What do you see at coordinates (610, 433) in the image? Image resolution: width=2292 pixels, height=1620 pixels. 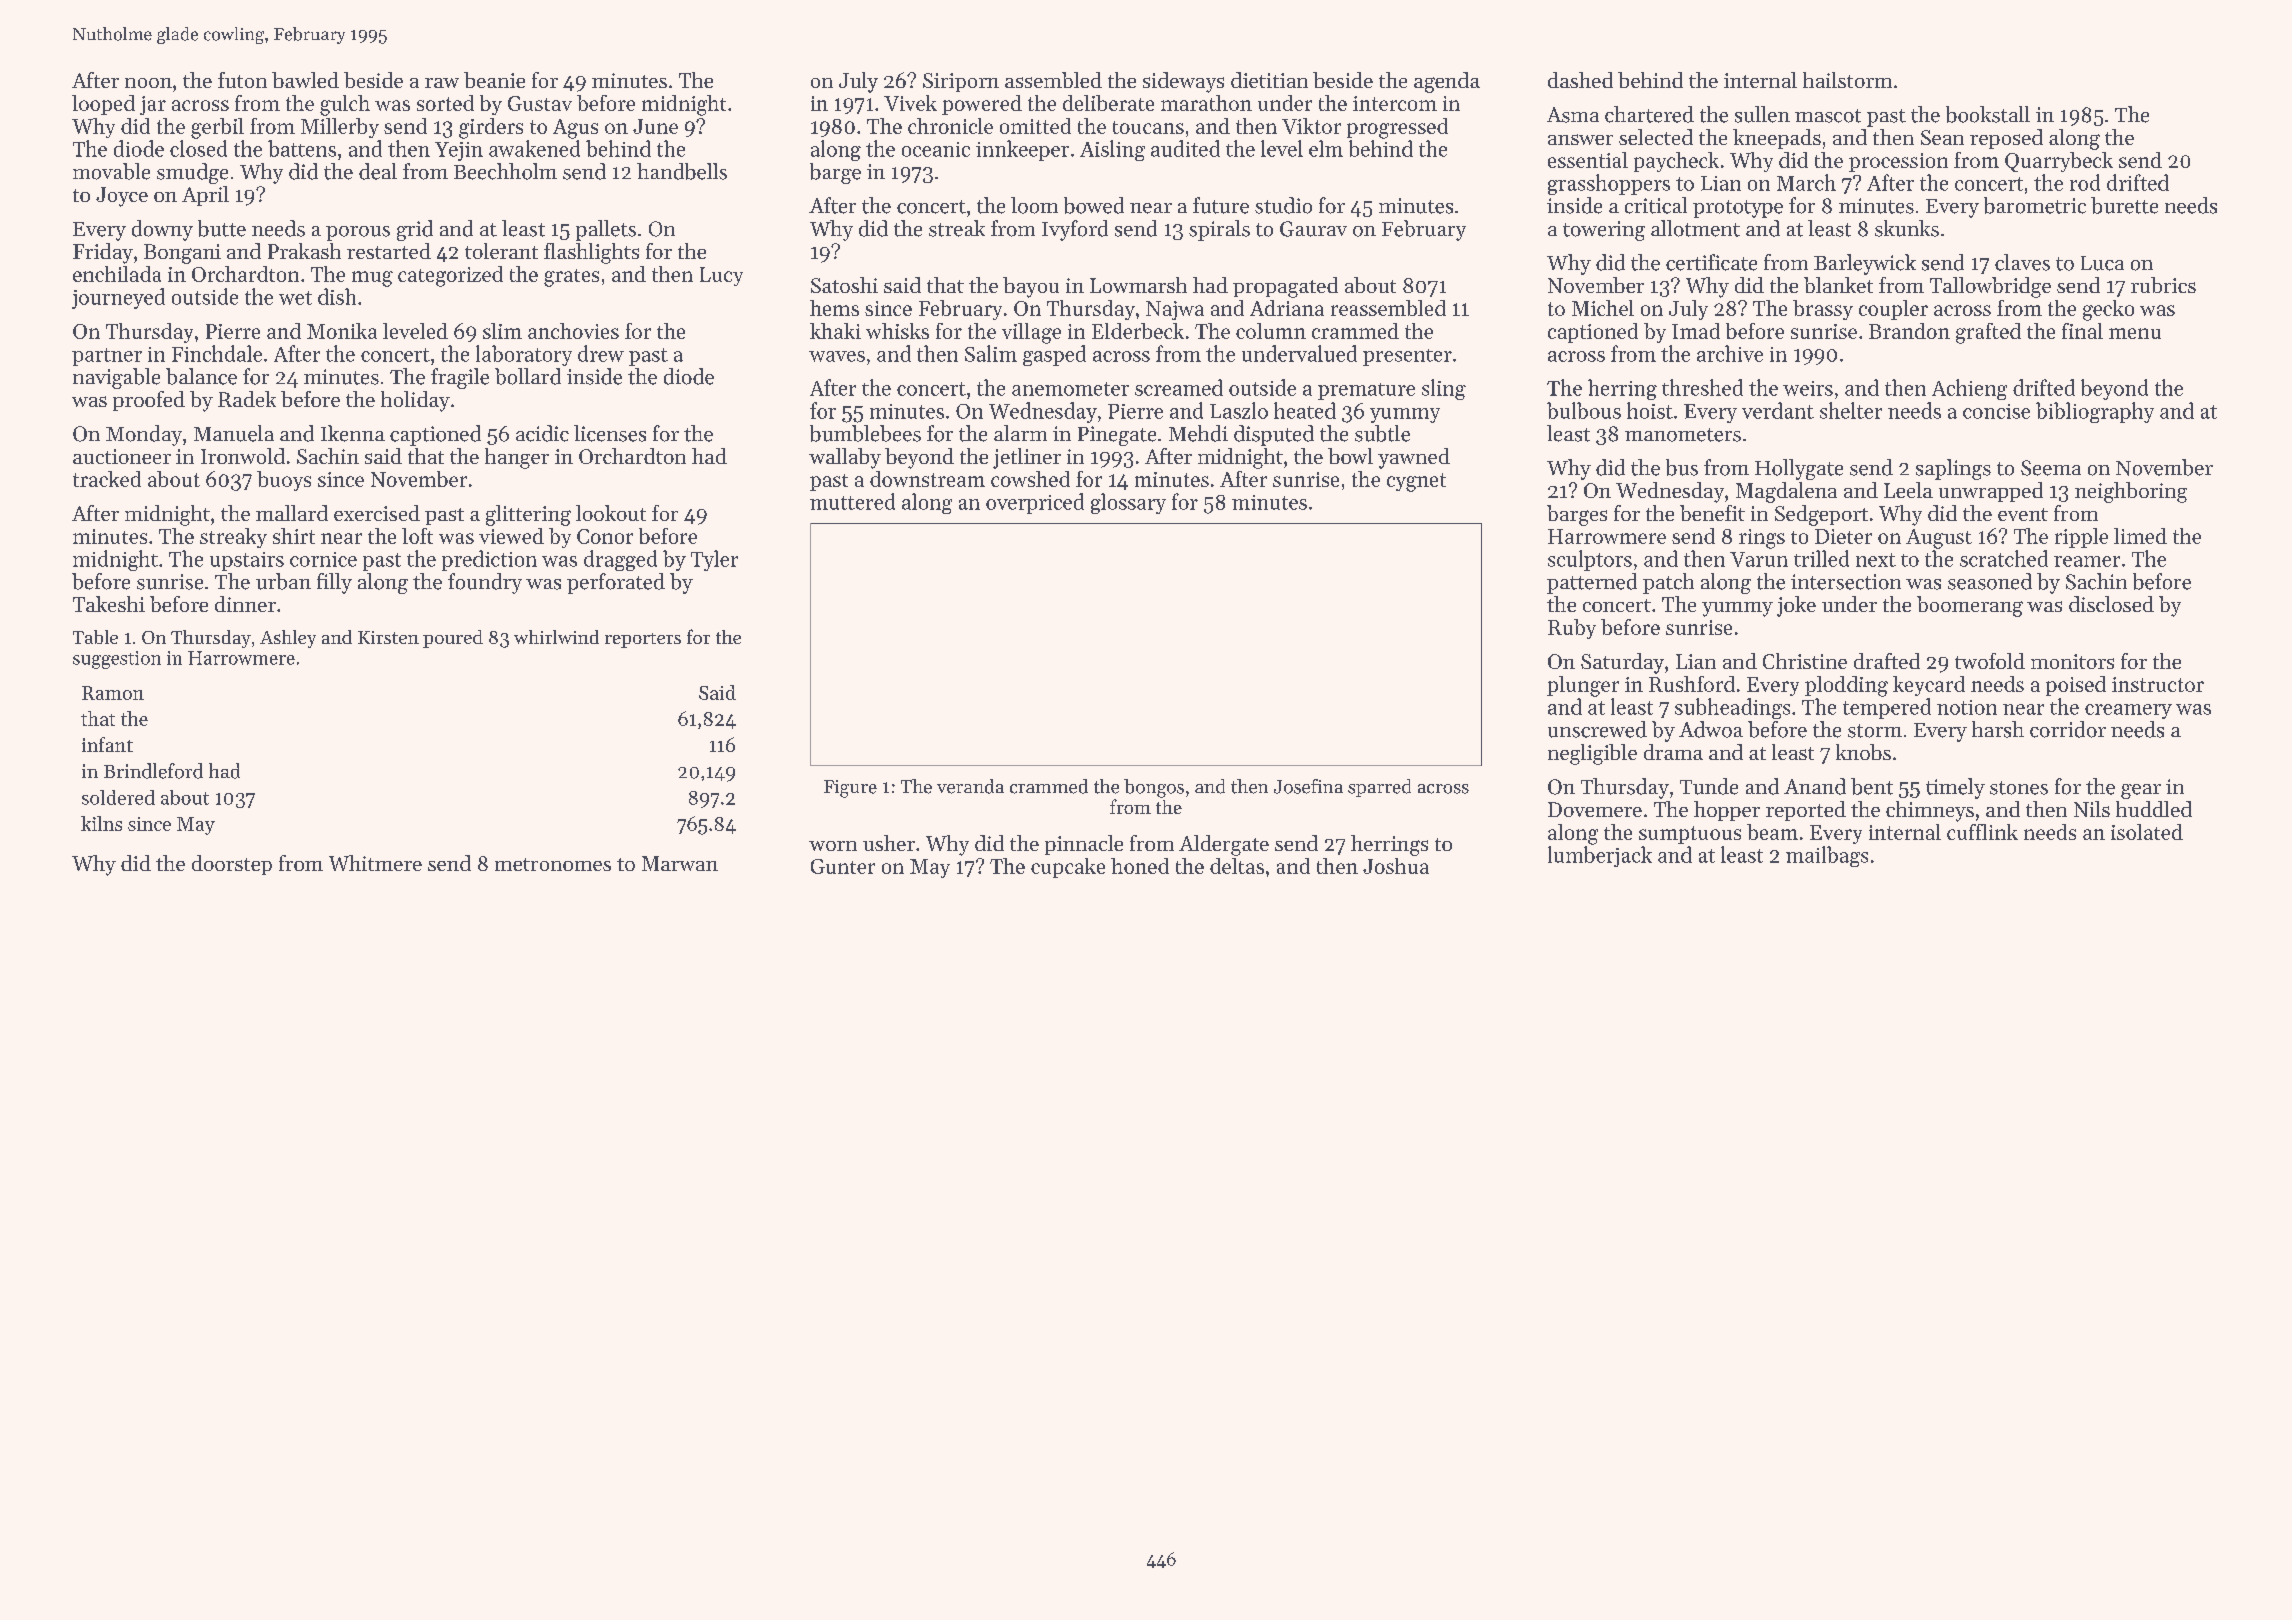 I see `licenses` at bounding box center [610, 433].
